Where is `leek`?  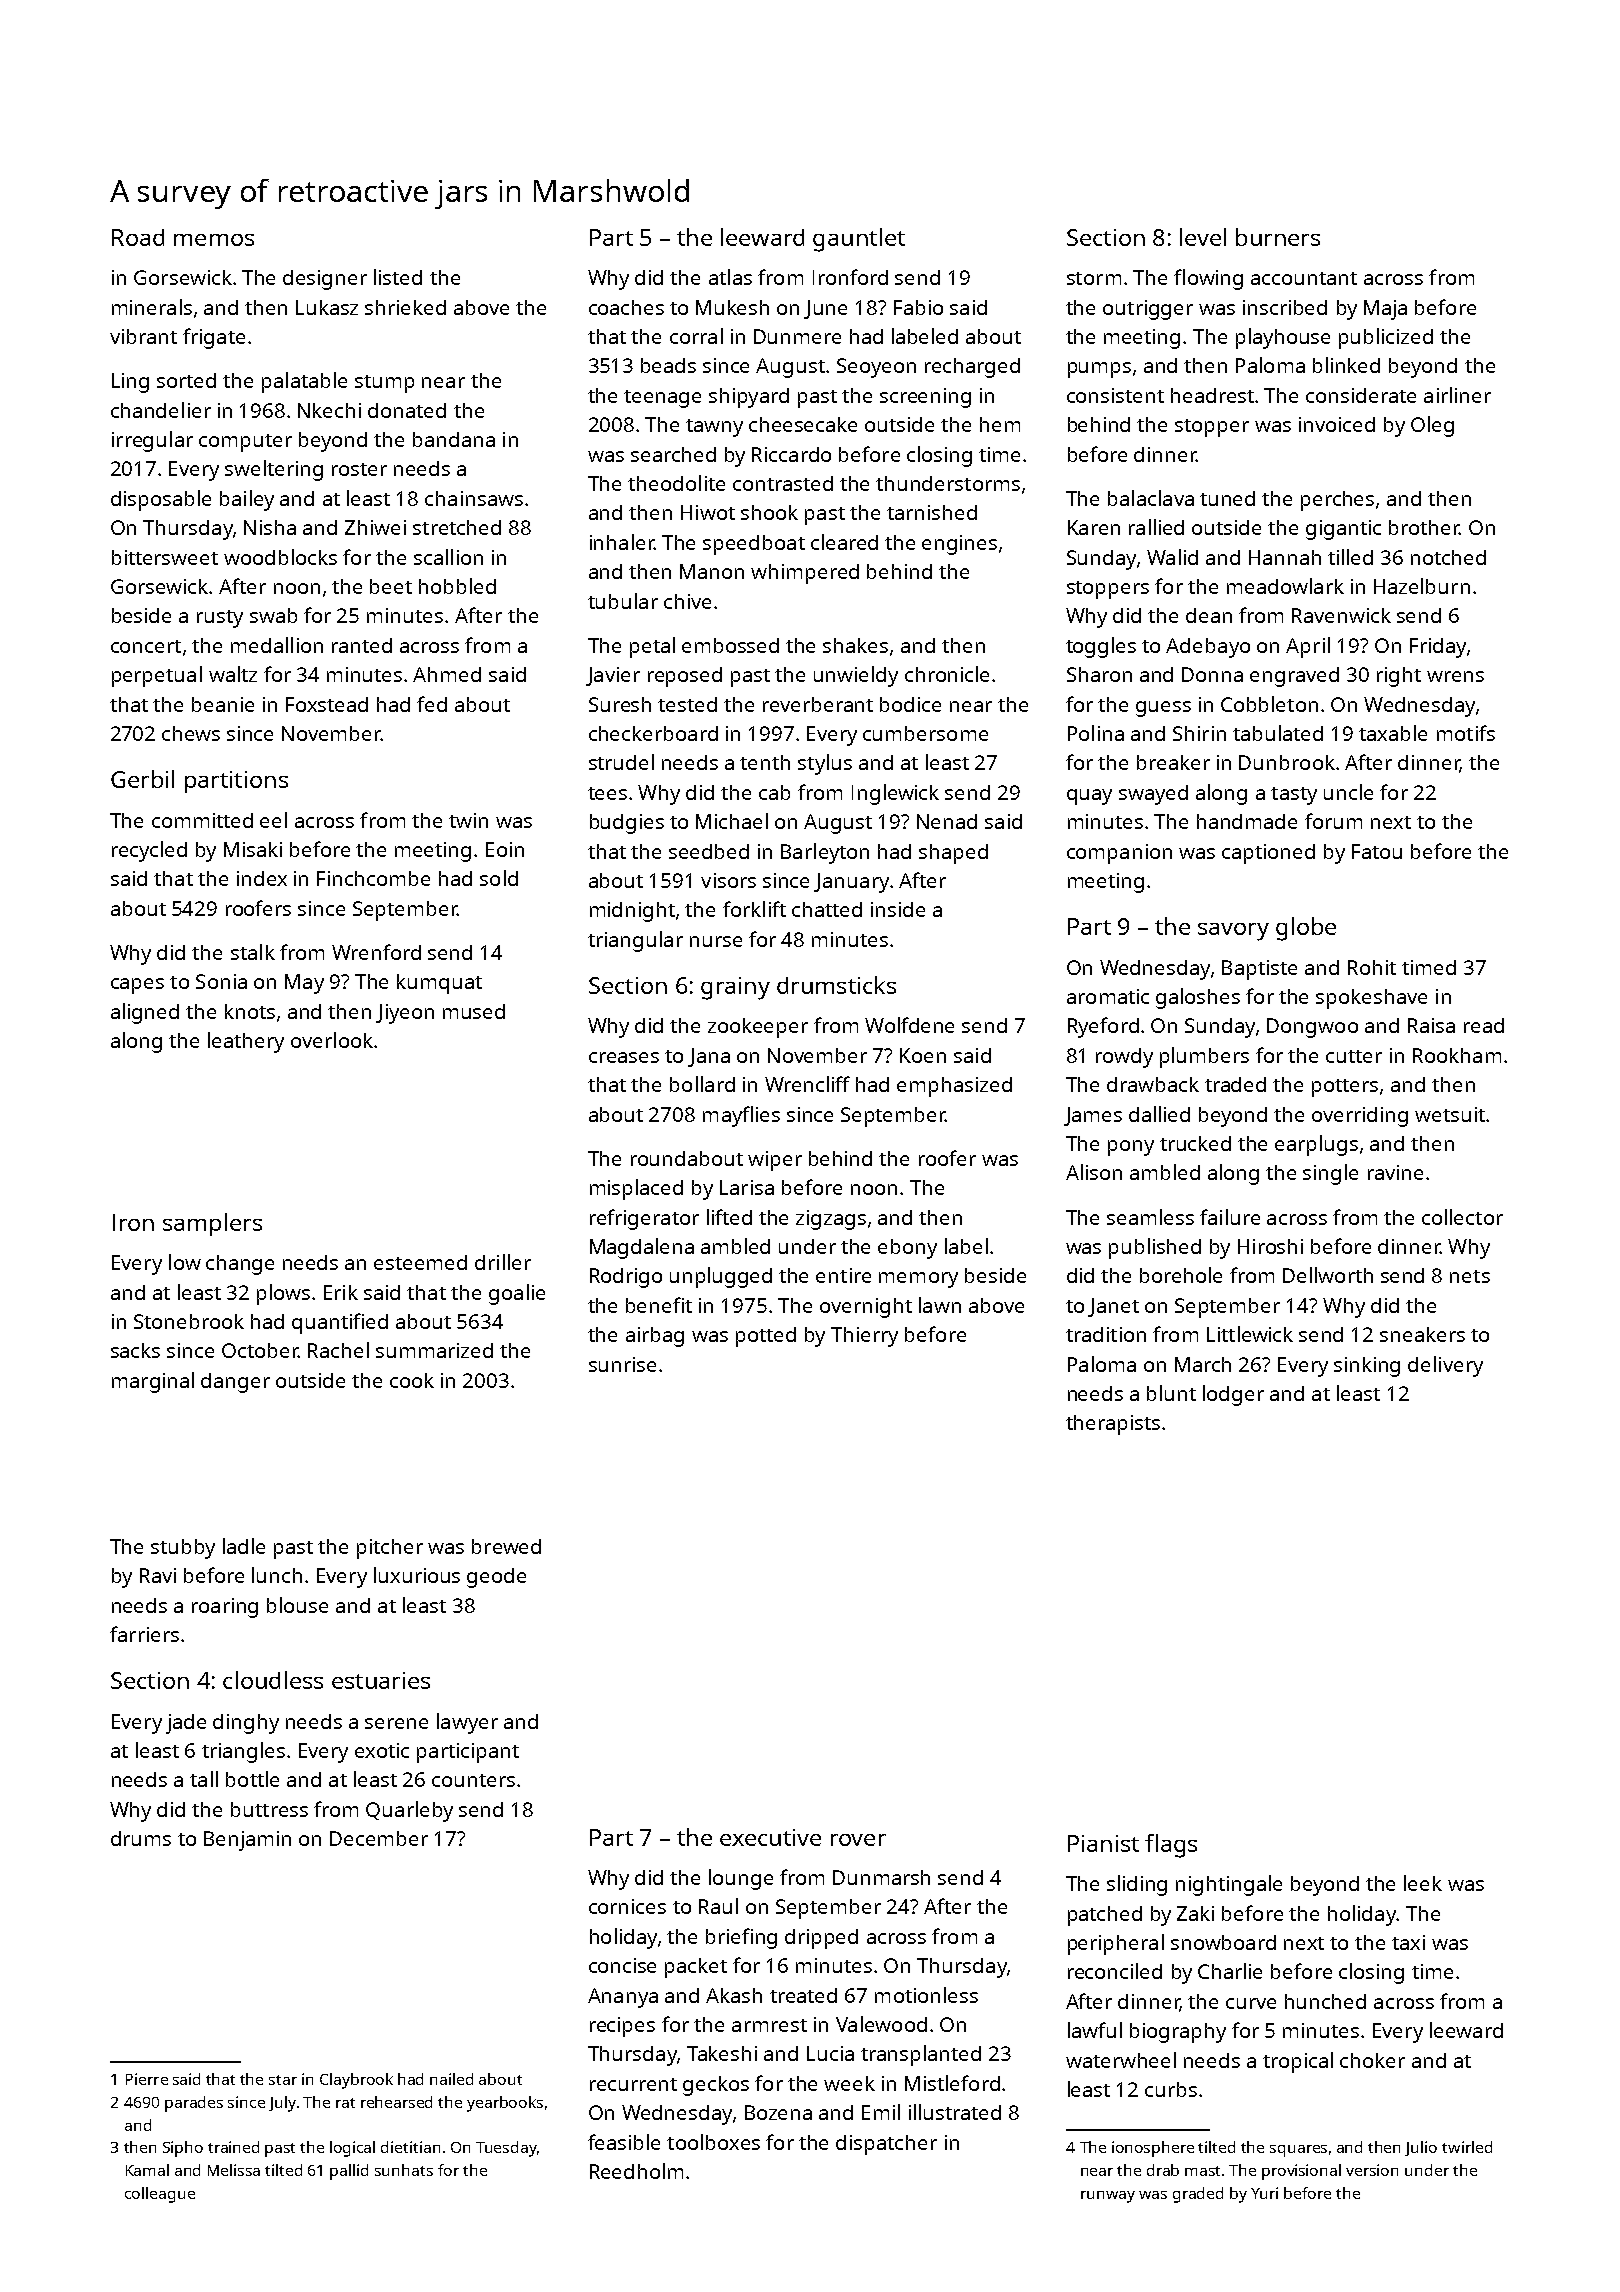 leek is located at coordinates (1423, 1883).
